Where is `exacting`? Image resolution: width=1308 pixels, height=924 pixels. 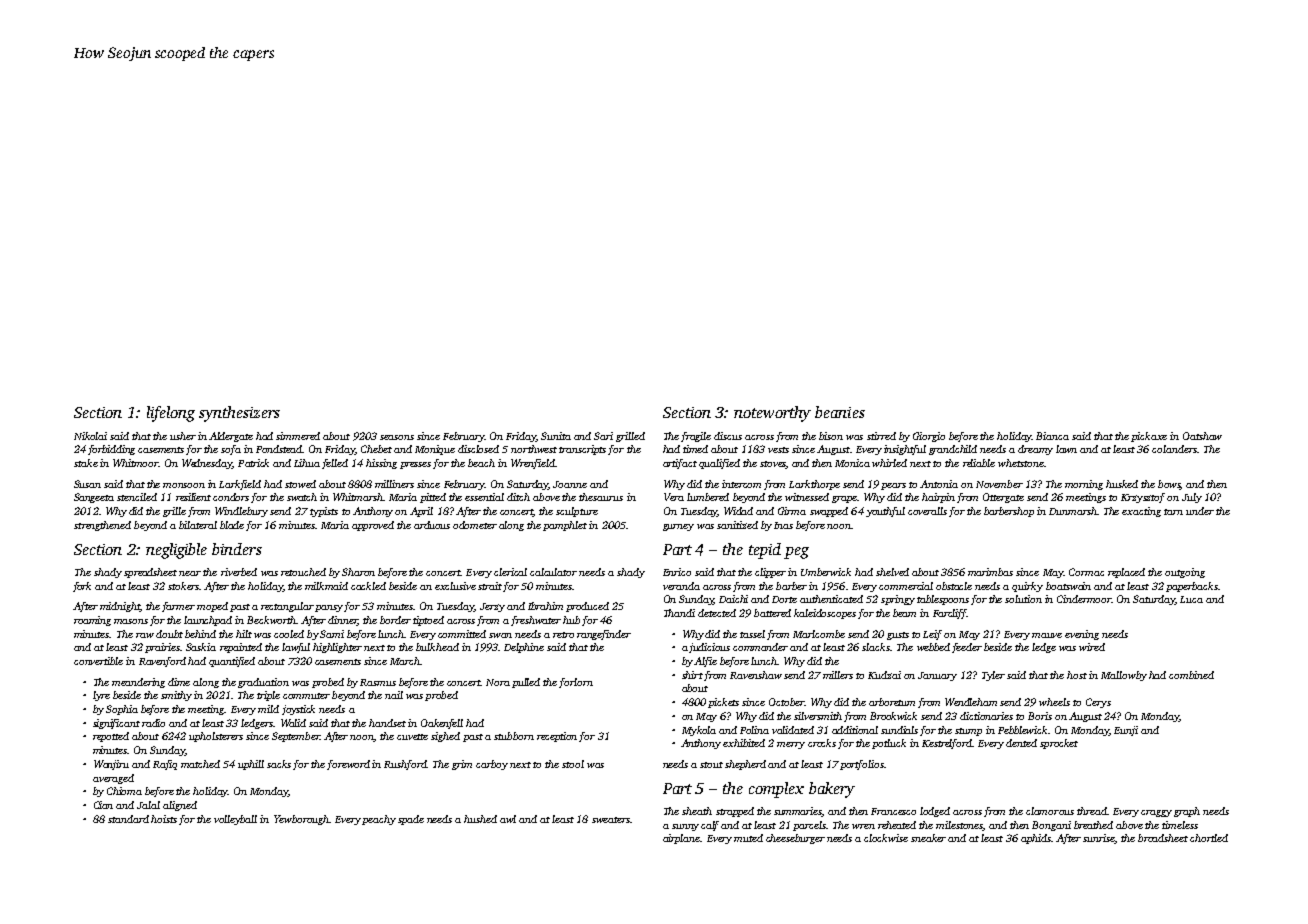
exacting is located at coordinates (1141, 512).
